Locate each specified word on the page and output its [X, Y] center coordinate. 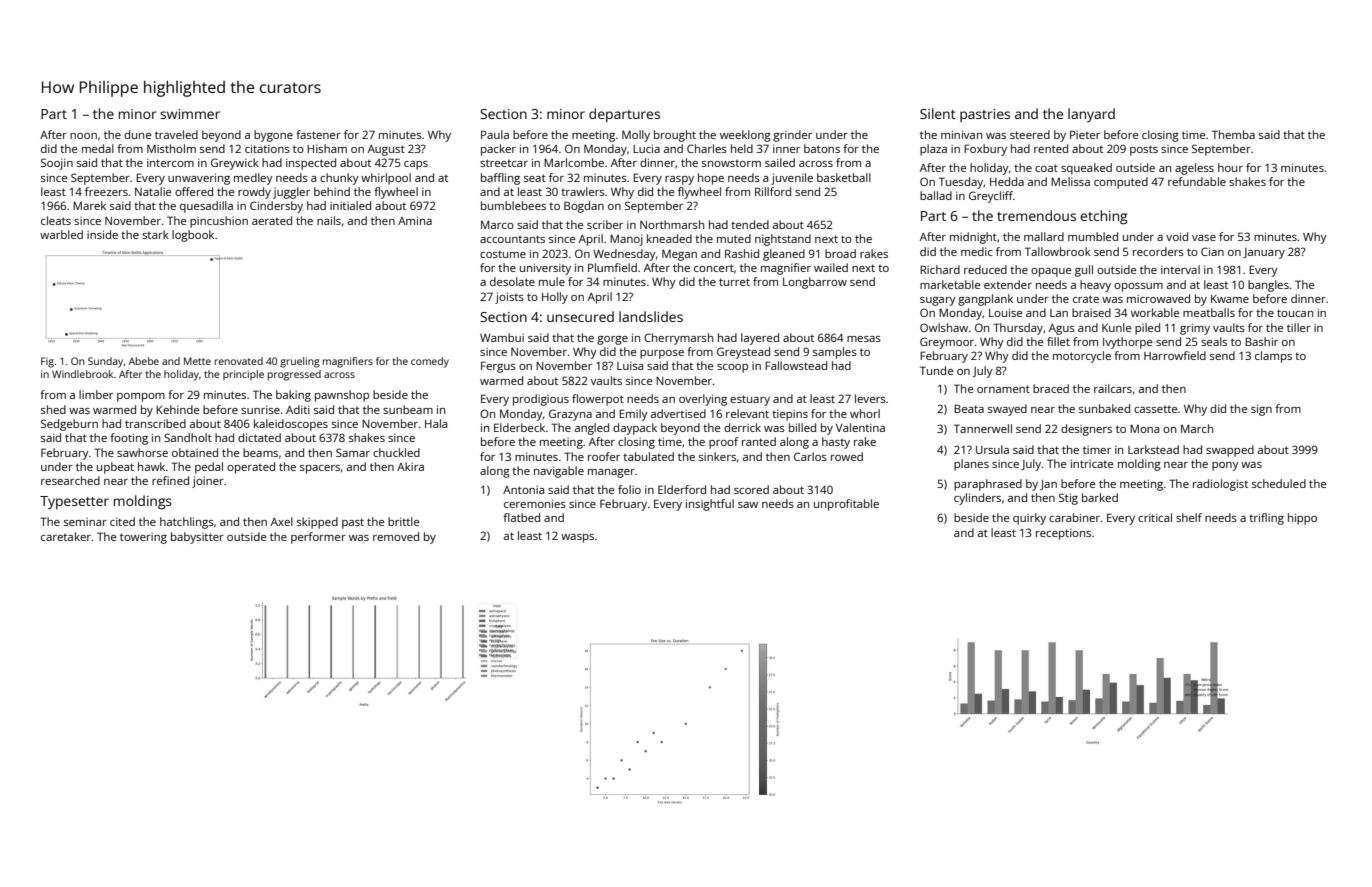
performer [318, 538]
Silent [938, 113]
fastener [318, 134]
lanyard [1091, 115]
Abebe [144, 361]
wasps [577, 538]
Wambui [502, 337]
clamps [1273, 357]
